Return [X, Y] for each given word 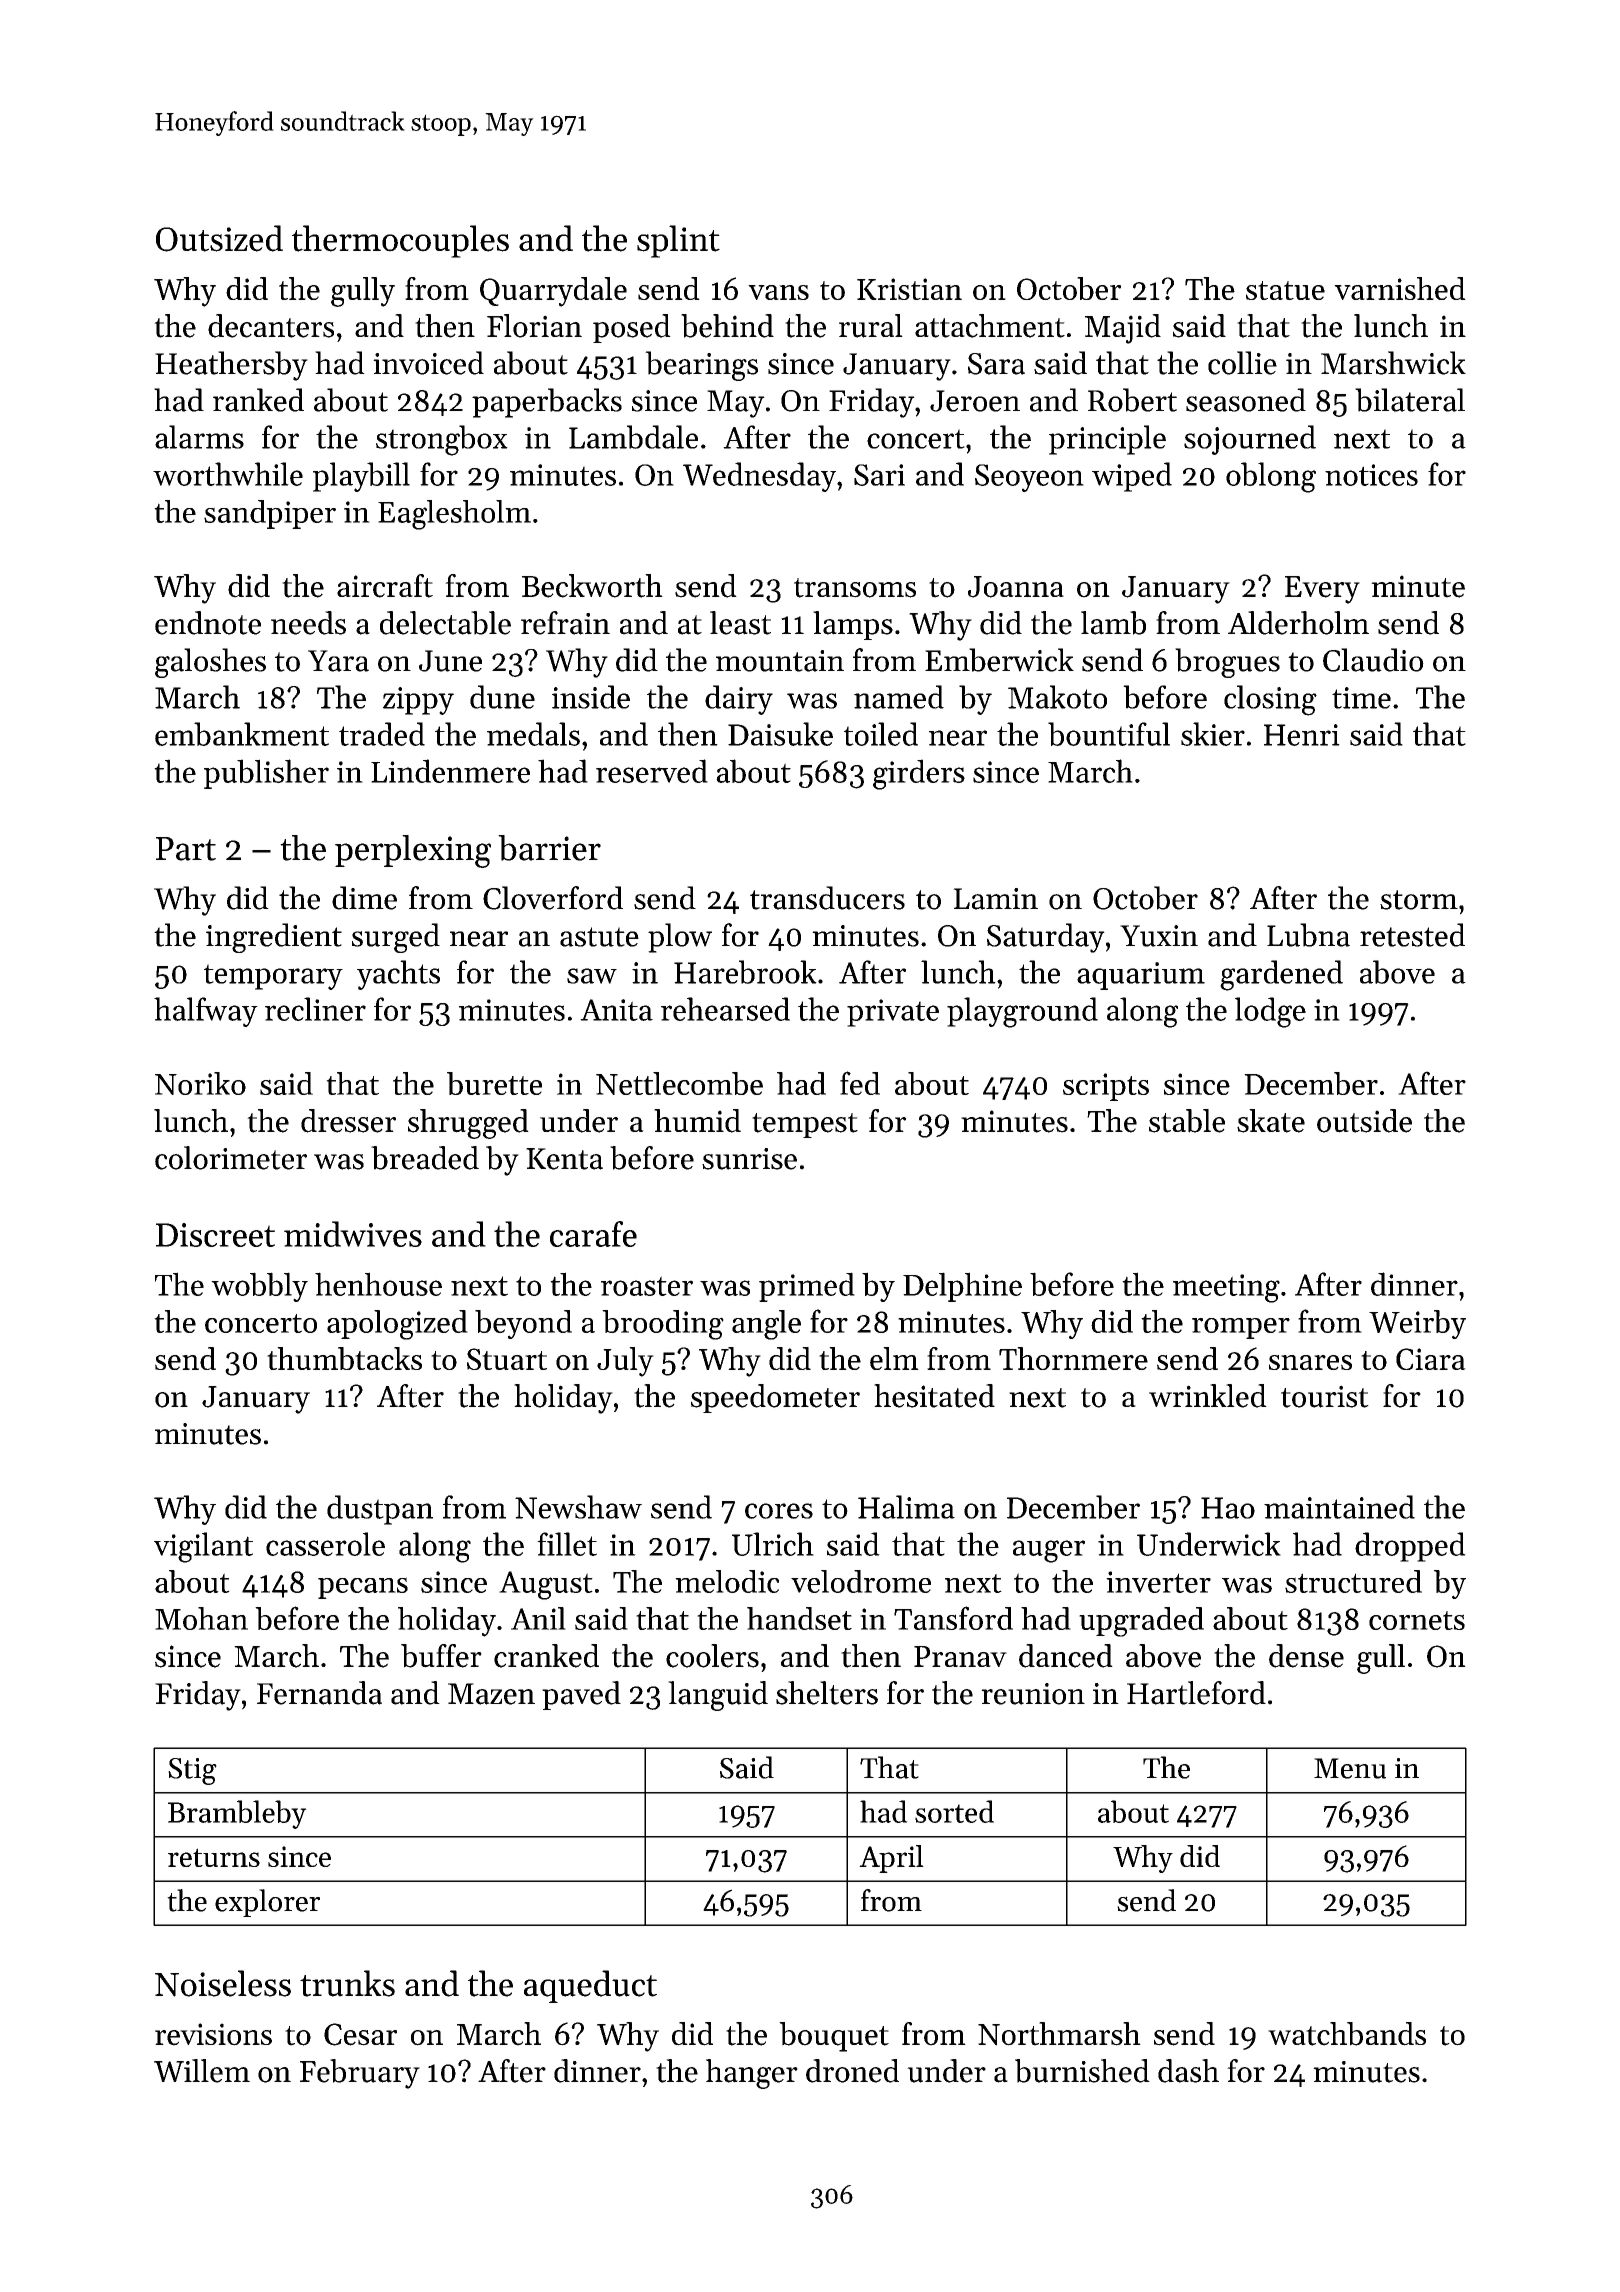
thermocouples [400, 241]
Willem [202, 2071]
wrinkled [1208, 1396]
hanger [752, 2074]
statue [1285, 290]
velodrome [861, 1581]
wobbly [259, 1287]
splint [678, 241]
